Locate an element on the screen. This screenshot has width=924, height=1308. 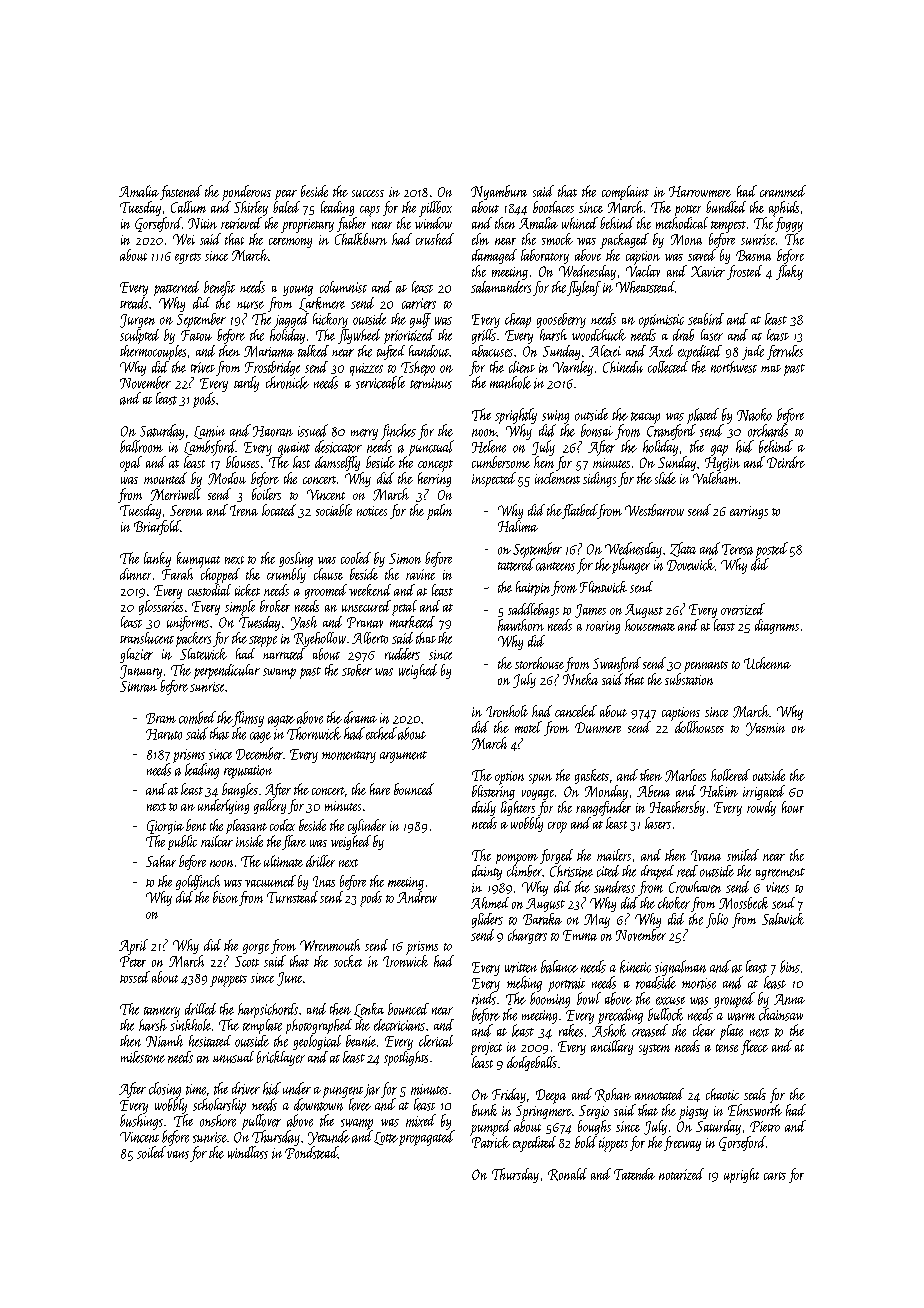
folio is located at coordinates (717, 920).
